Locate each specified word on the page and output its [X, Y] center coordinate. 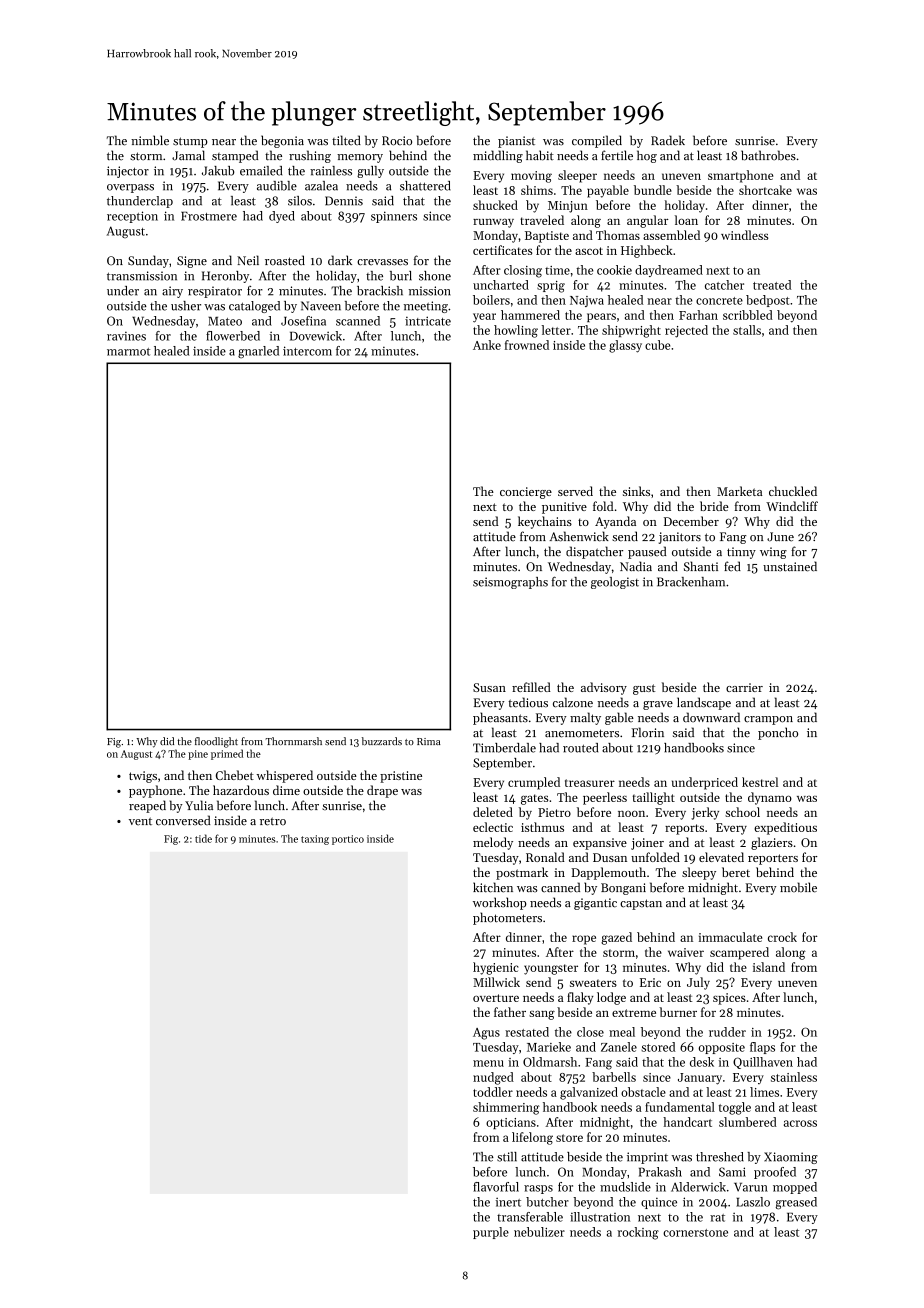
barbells [614, 1077]
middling [498, 156]
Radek [668, 140]
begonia [282, 141]
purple [491, 1233]
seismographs [510, 583]
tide [203, 838]
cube [657, 345]
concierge [526, 493]
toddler [493, 1092]
